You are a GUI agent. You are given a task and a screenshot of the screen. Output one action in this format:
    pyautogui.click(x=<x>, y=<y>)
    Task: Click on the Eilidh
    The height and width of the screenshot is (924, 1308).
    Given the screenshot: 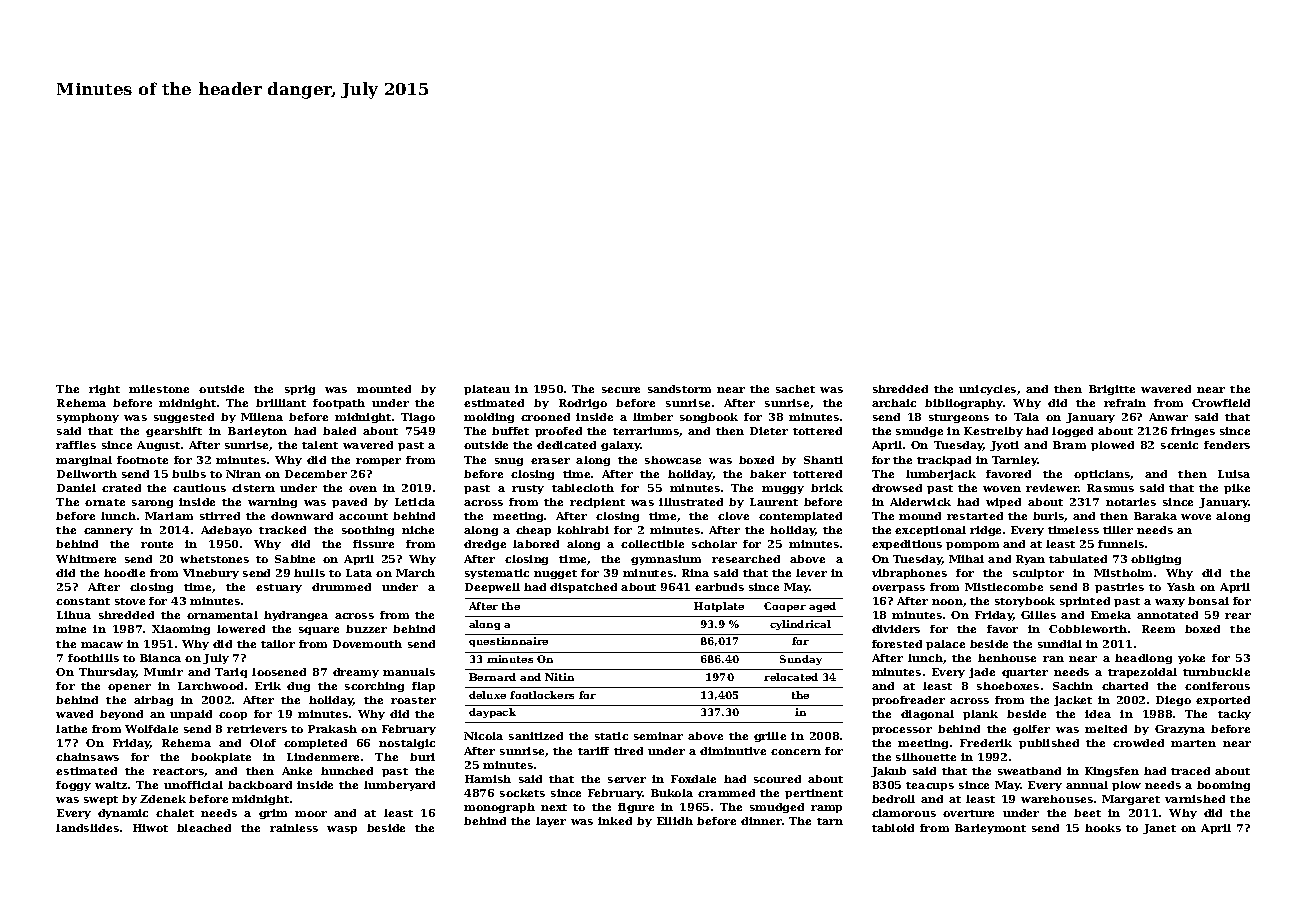 What is the action you would take?
    pyautogui.click(x=675, y=821)
